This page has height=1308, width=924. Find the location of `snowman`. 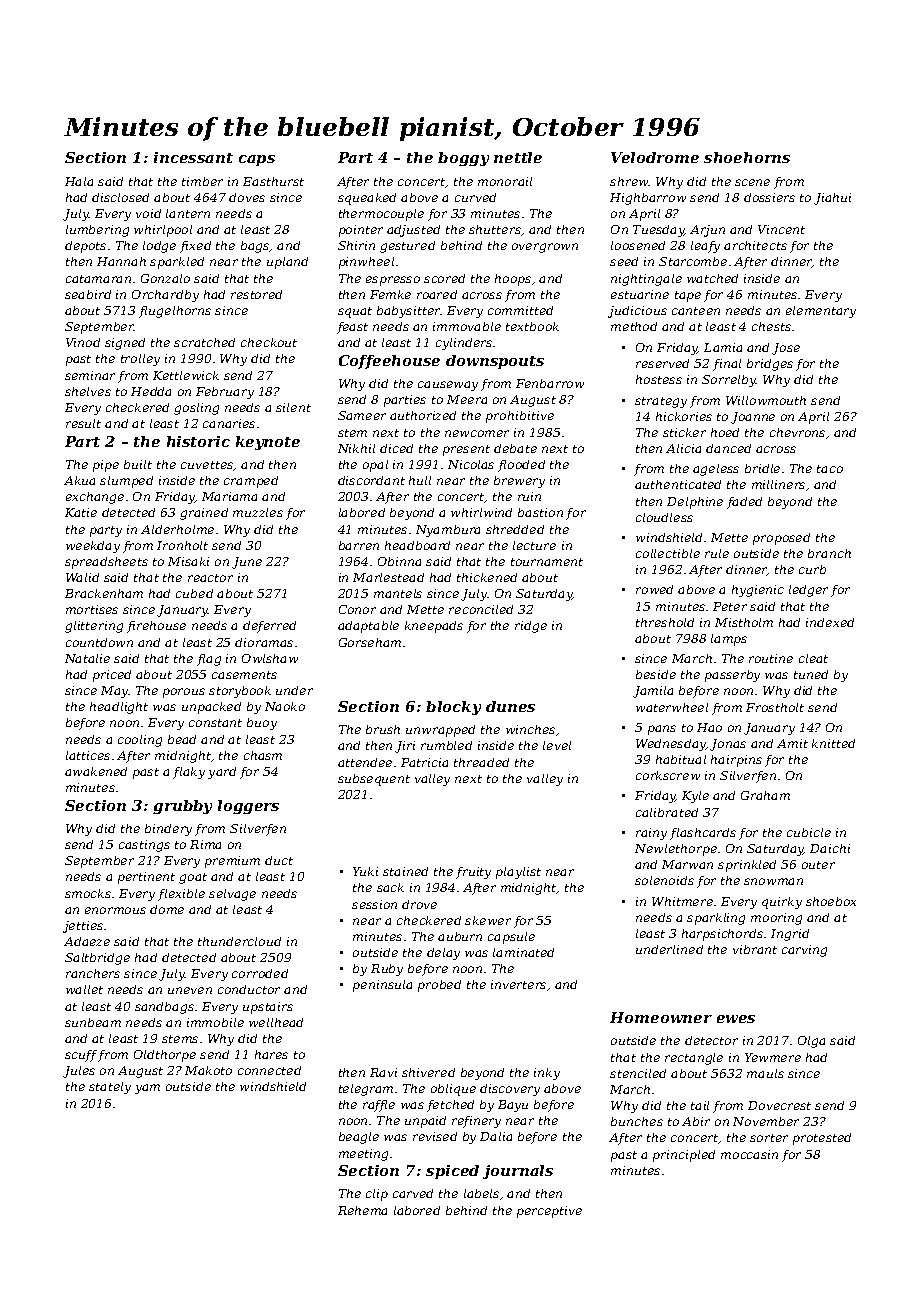

snowman is located at coordinates (773, 881).
